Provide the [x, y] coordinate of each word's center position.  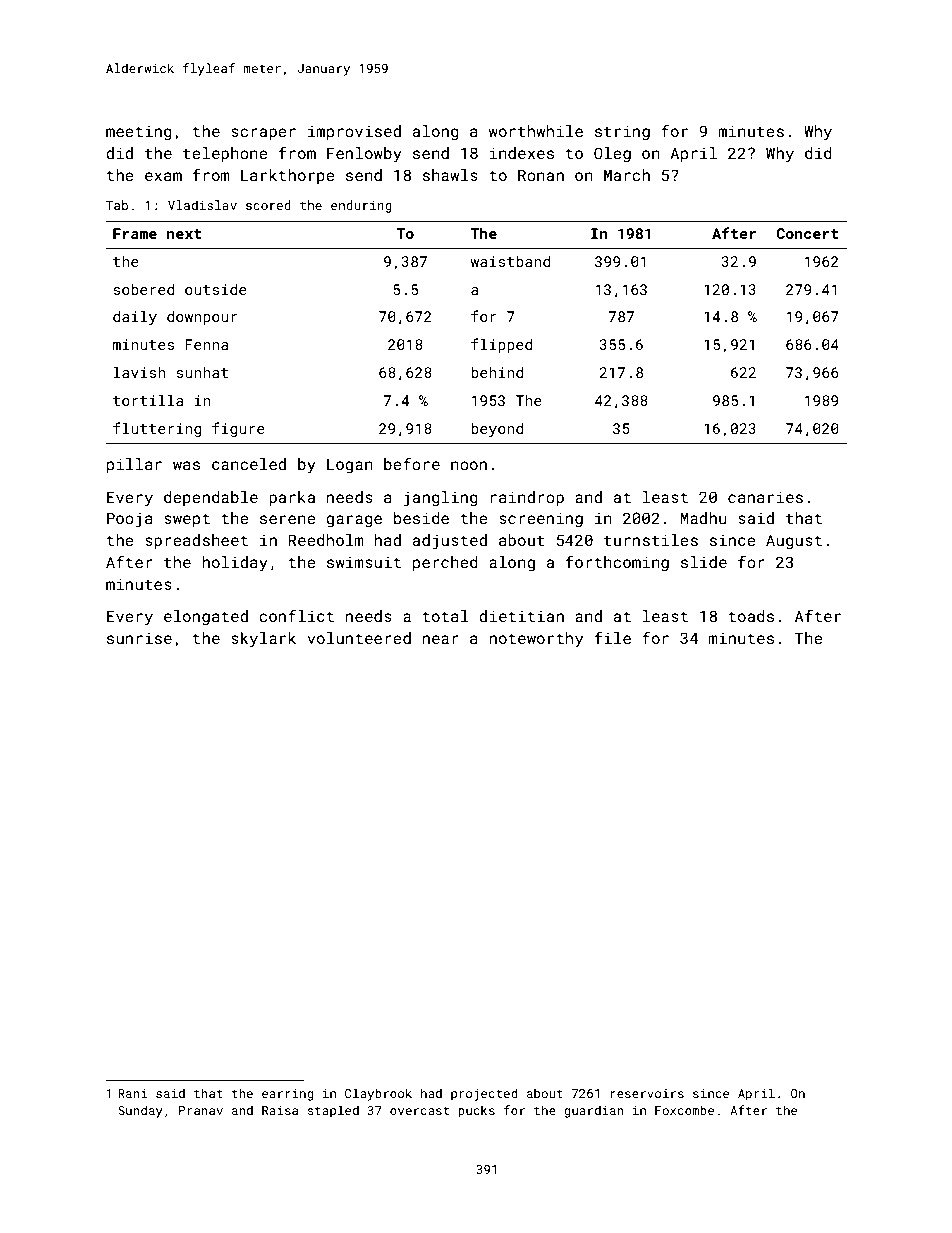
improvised [354, 132]
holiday [235, 564]
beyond [497, 430]
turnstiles [651, 540]
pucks [476, 1111]
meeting [139, 133]
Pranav [201, 1110]
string [622, 133]
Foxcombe [684, 1110]
